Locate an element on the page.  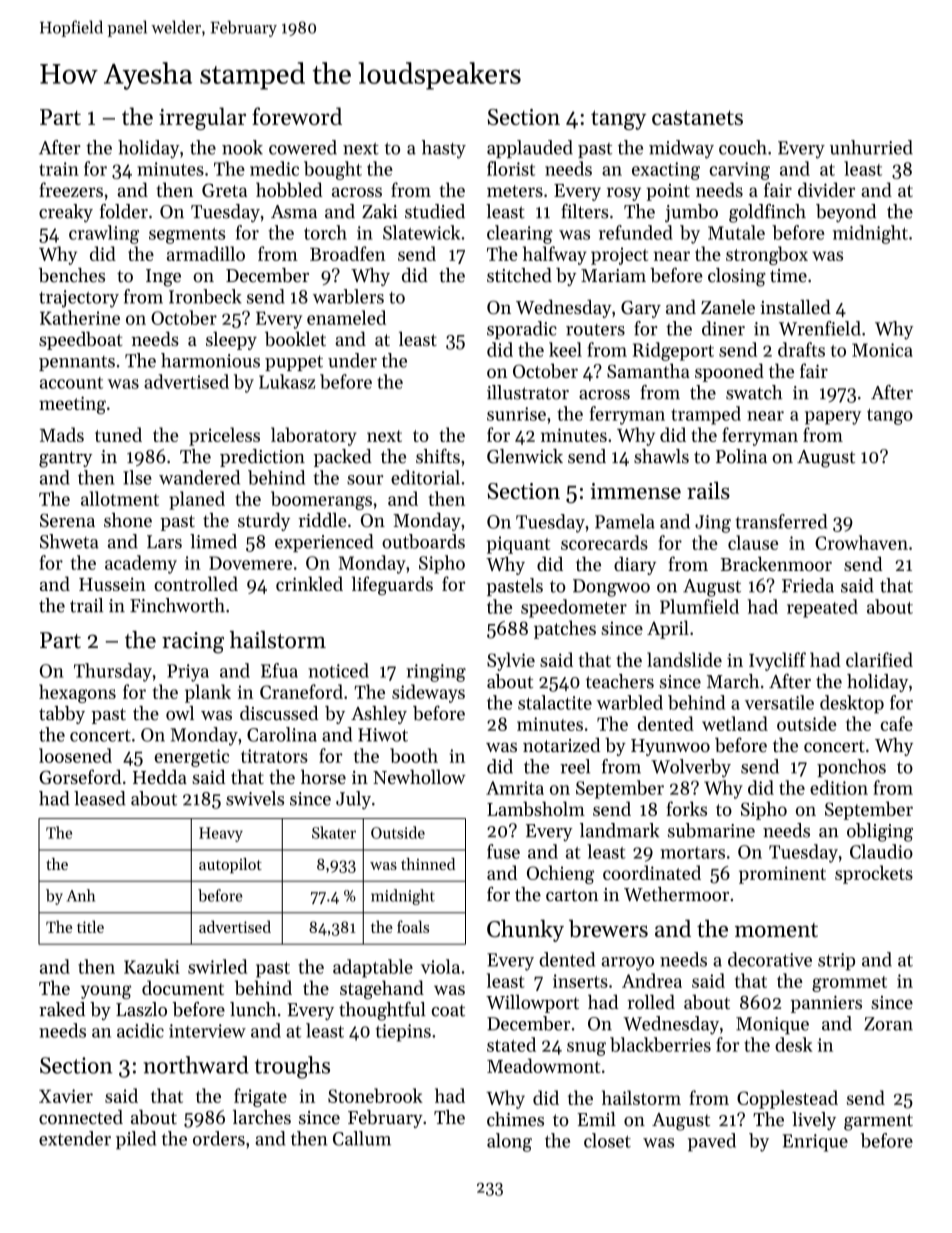
along is located at coordinates (509, 1142).
